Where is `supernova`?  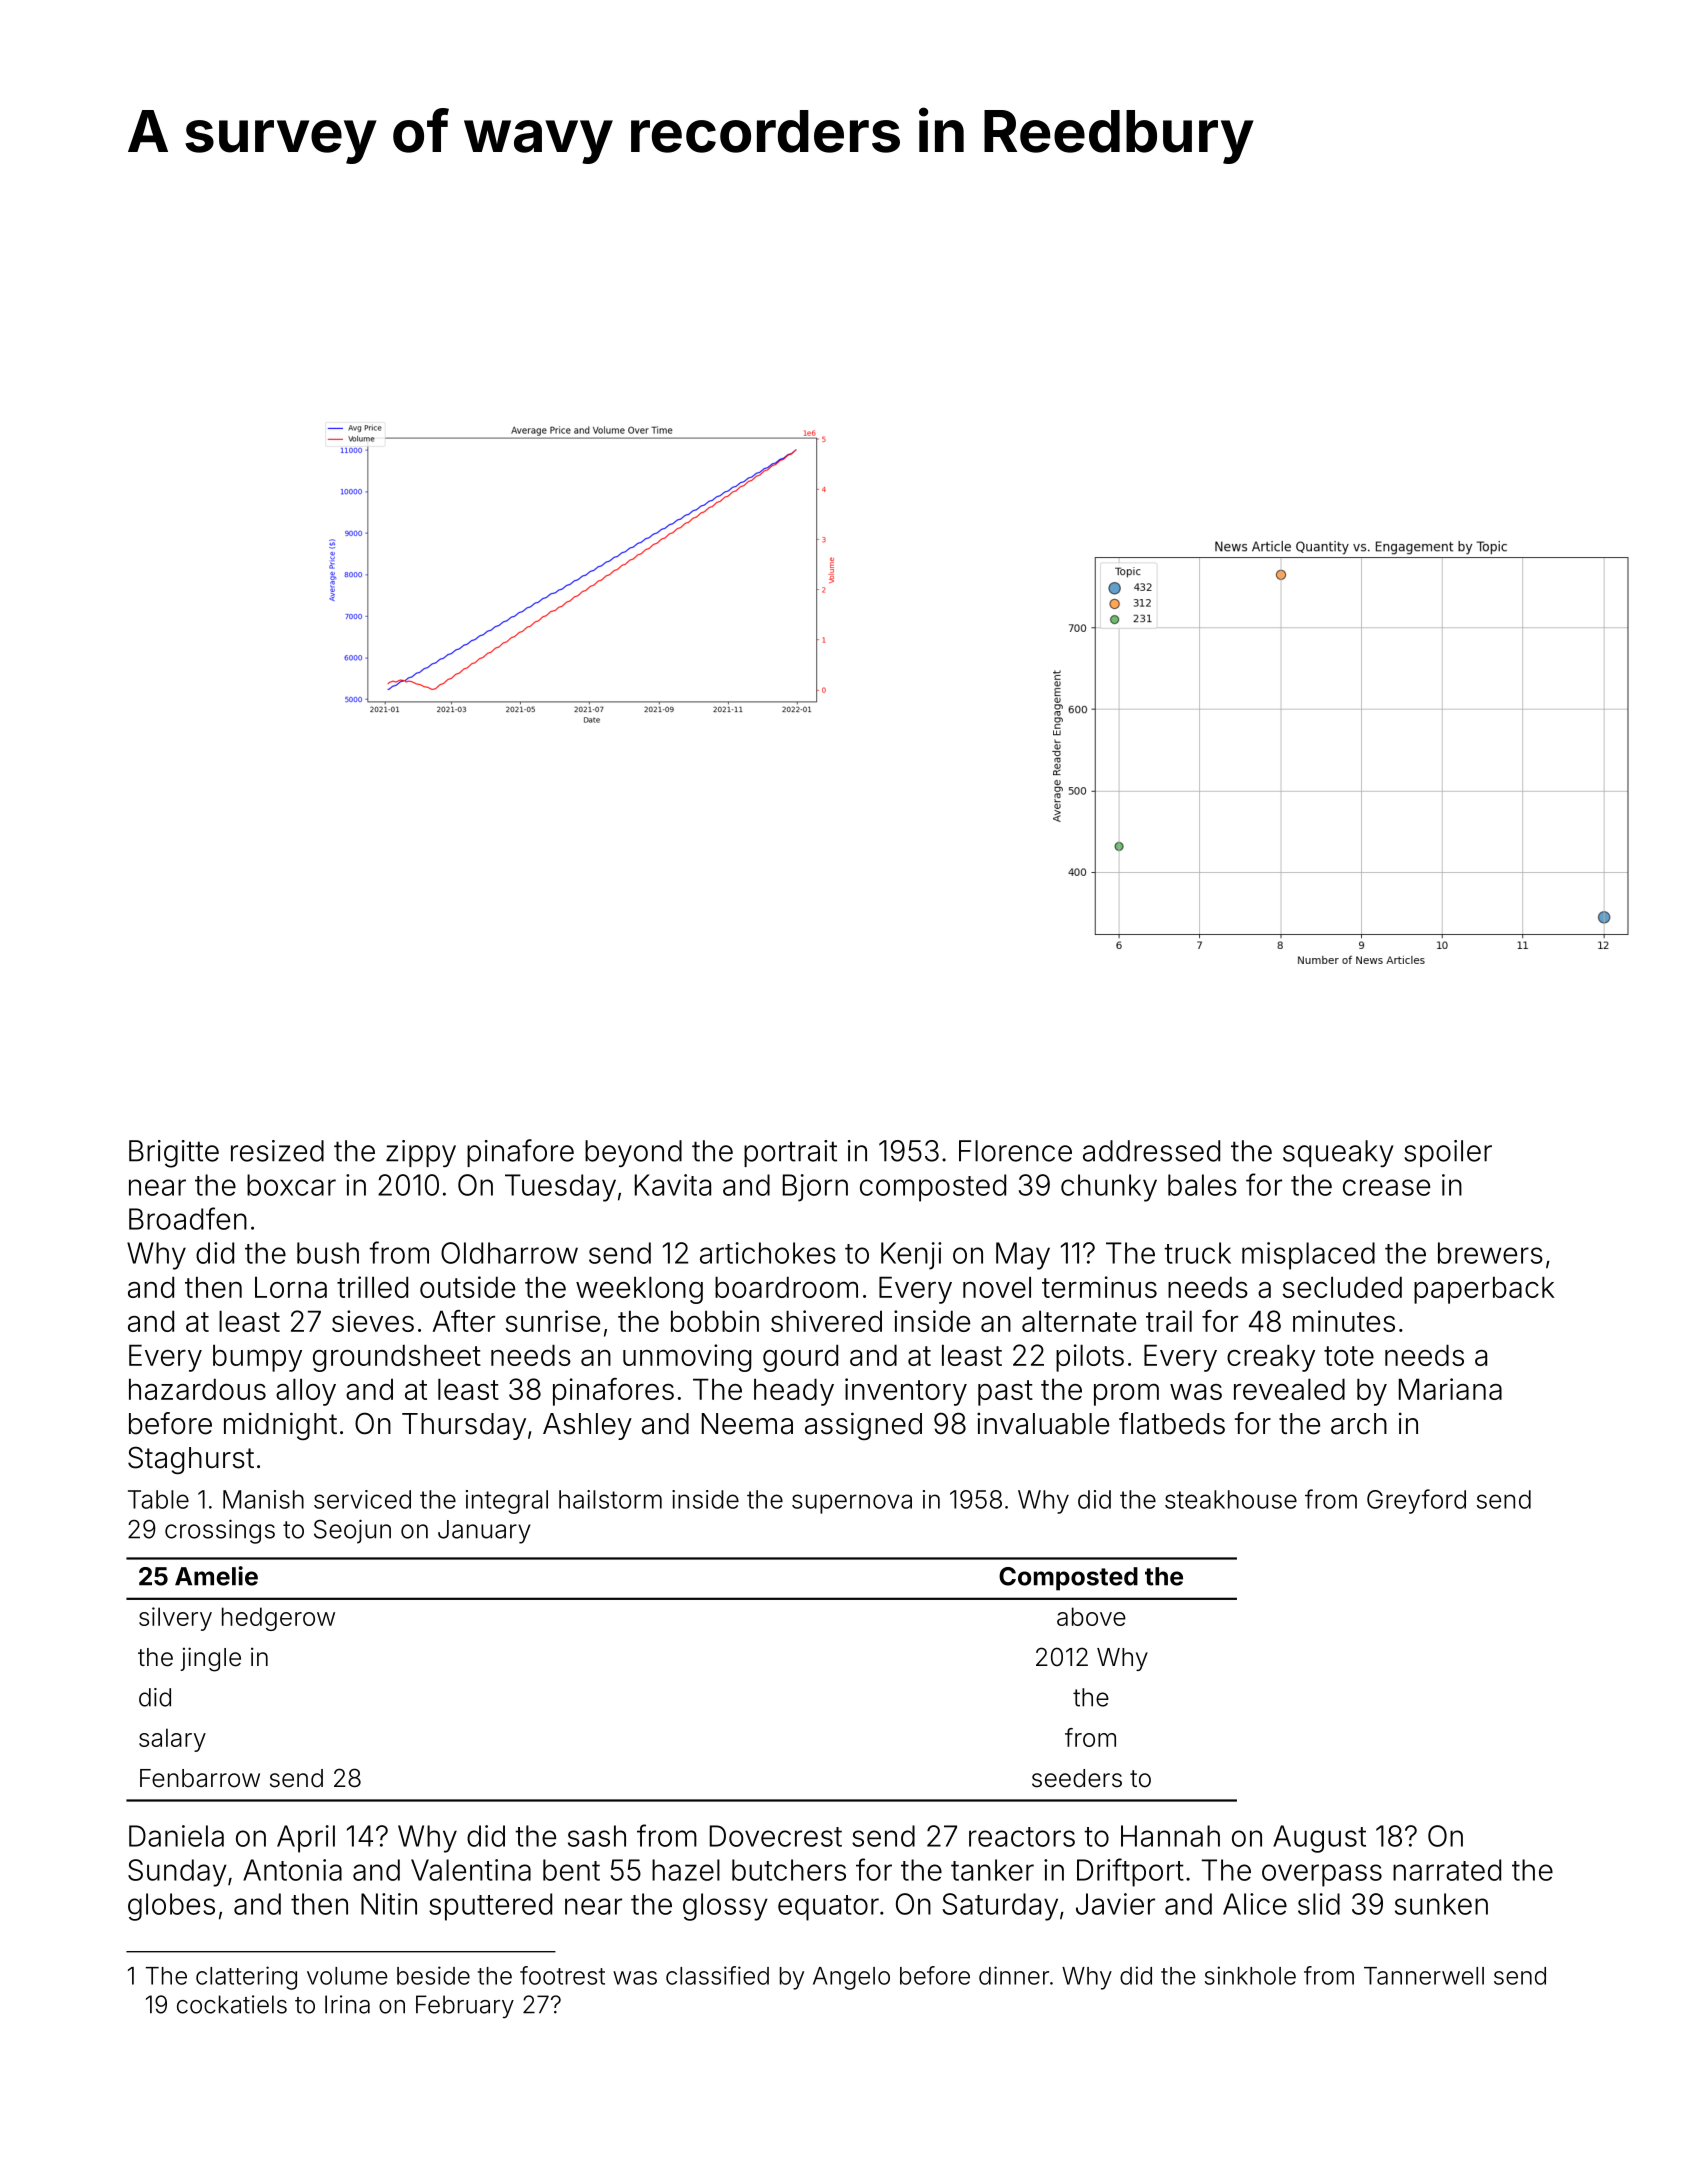
supernova is located at coordinates (852, 1504).
